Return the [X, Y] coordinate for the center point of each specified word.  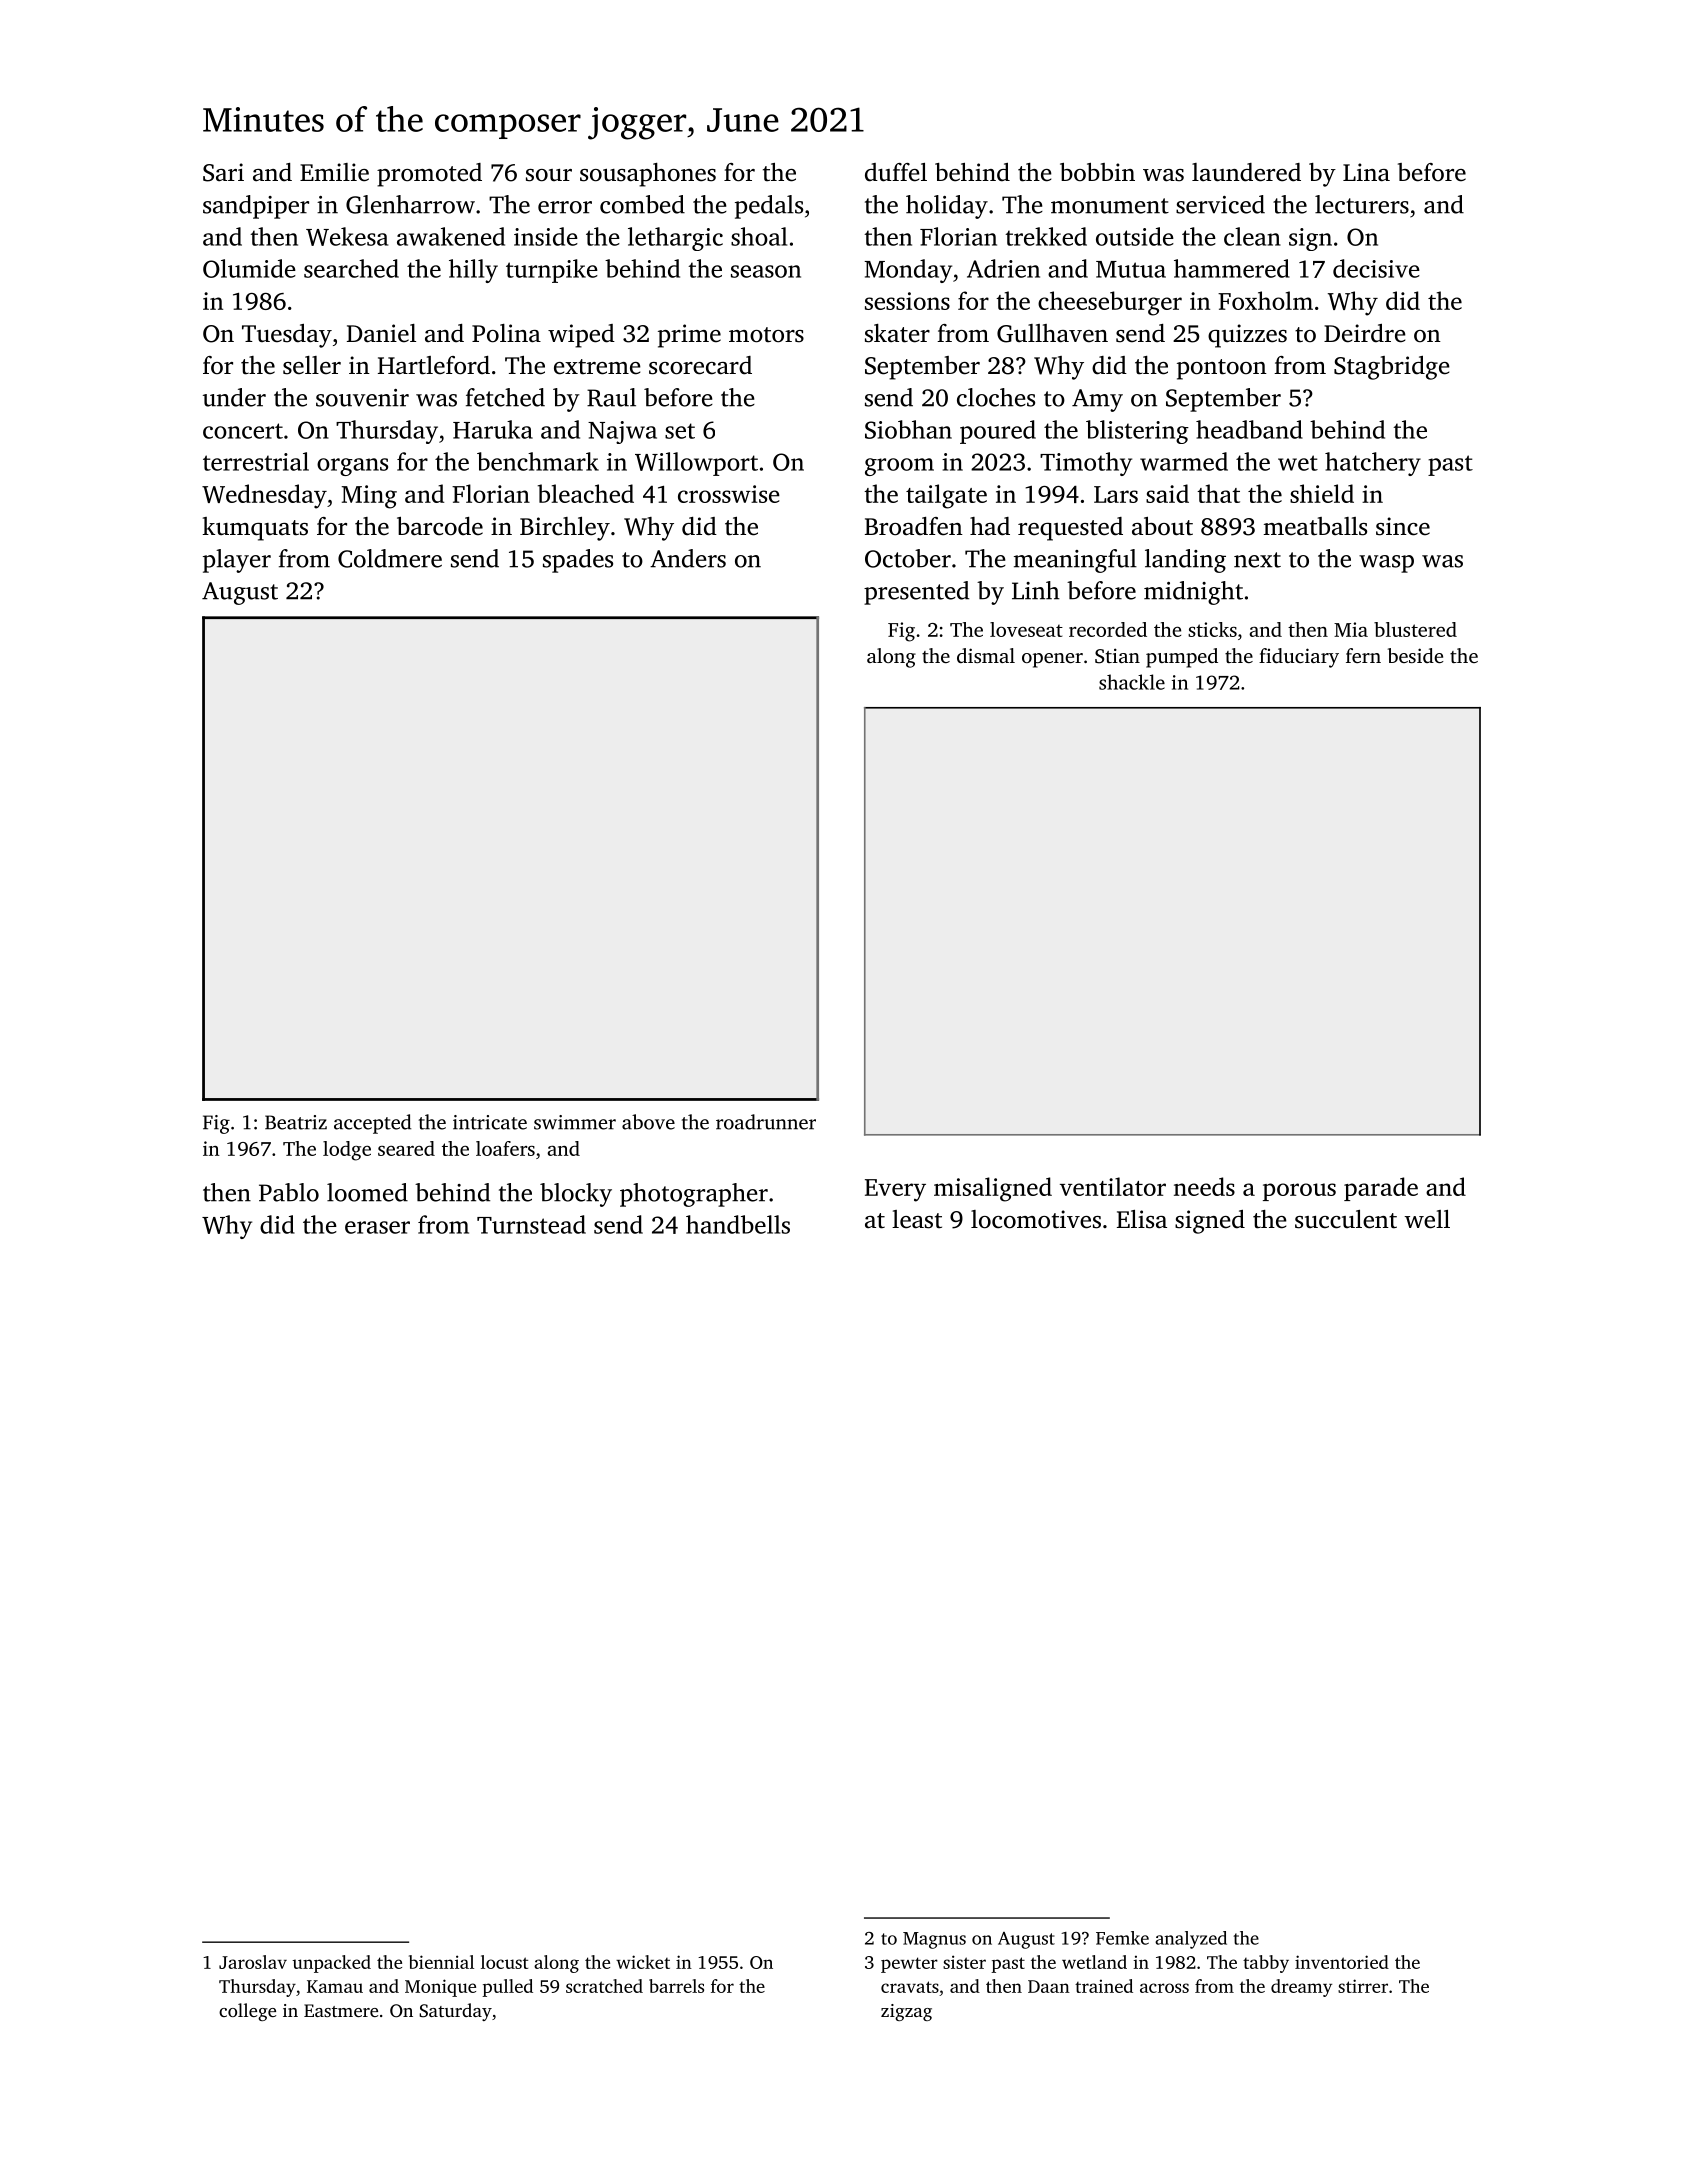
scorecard [700, 365]
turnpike [552, 271]
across [1164, 1988]
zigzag [906, 2012]
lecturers [1362, 204]
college [247, 2012]
